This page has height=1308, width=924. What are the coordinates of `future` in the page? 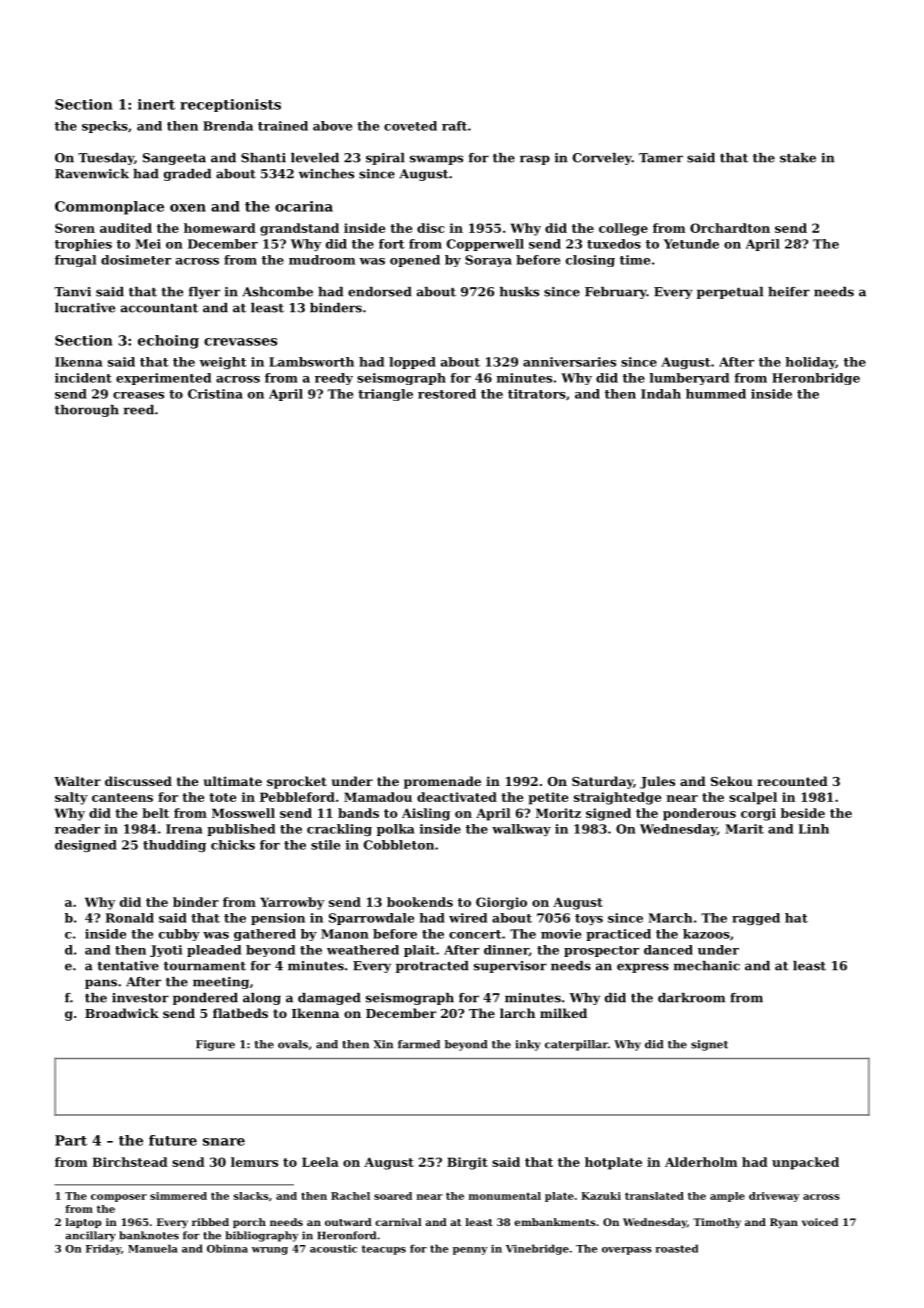 It's located at (173, 1140).
